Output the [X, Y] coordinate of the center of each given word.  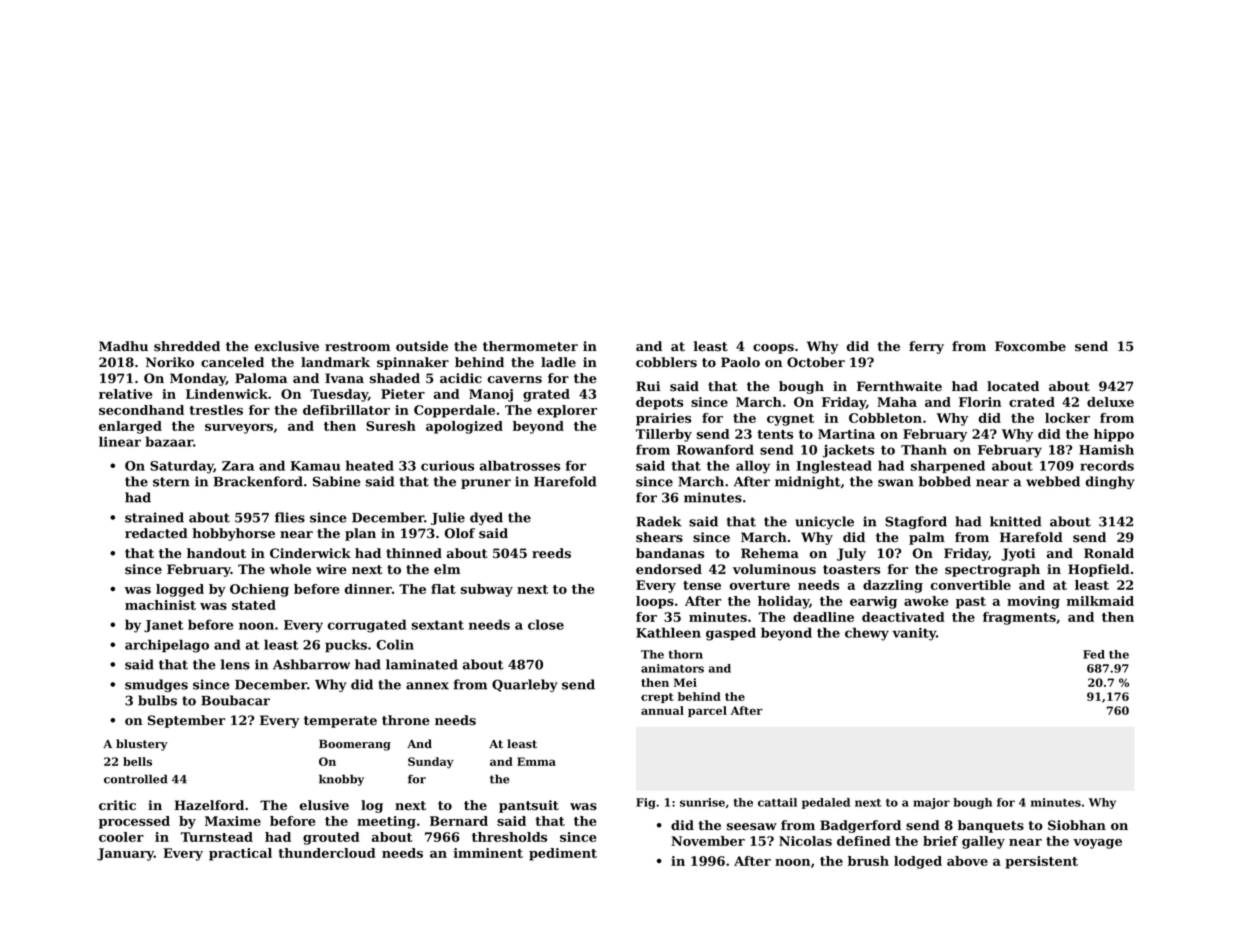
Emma [536, 761]
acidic [461, 378]
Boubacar [235, 700]
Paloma [261, 378]
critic [117, 805]
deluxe [1110, 402]
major [931, 803]
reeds [551, 553]
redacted [156, 533]
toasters [851, 570]
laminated [422, 664]
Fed [1094, 654]
